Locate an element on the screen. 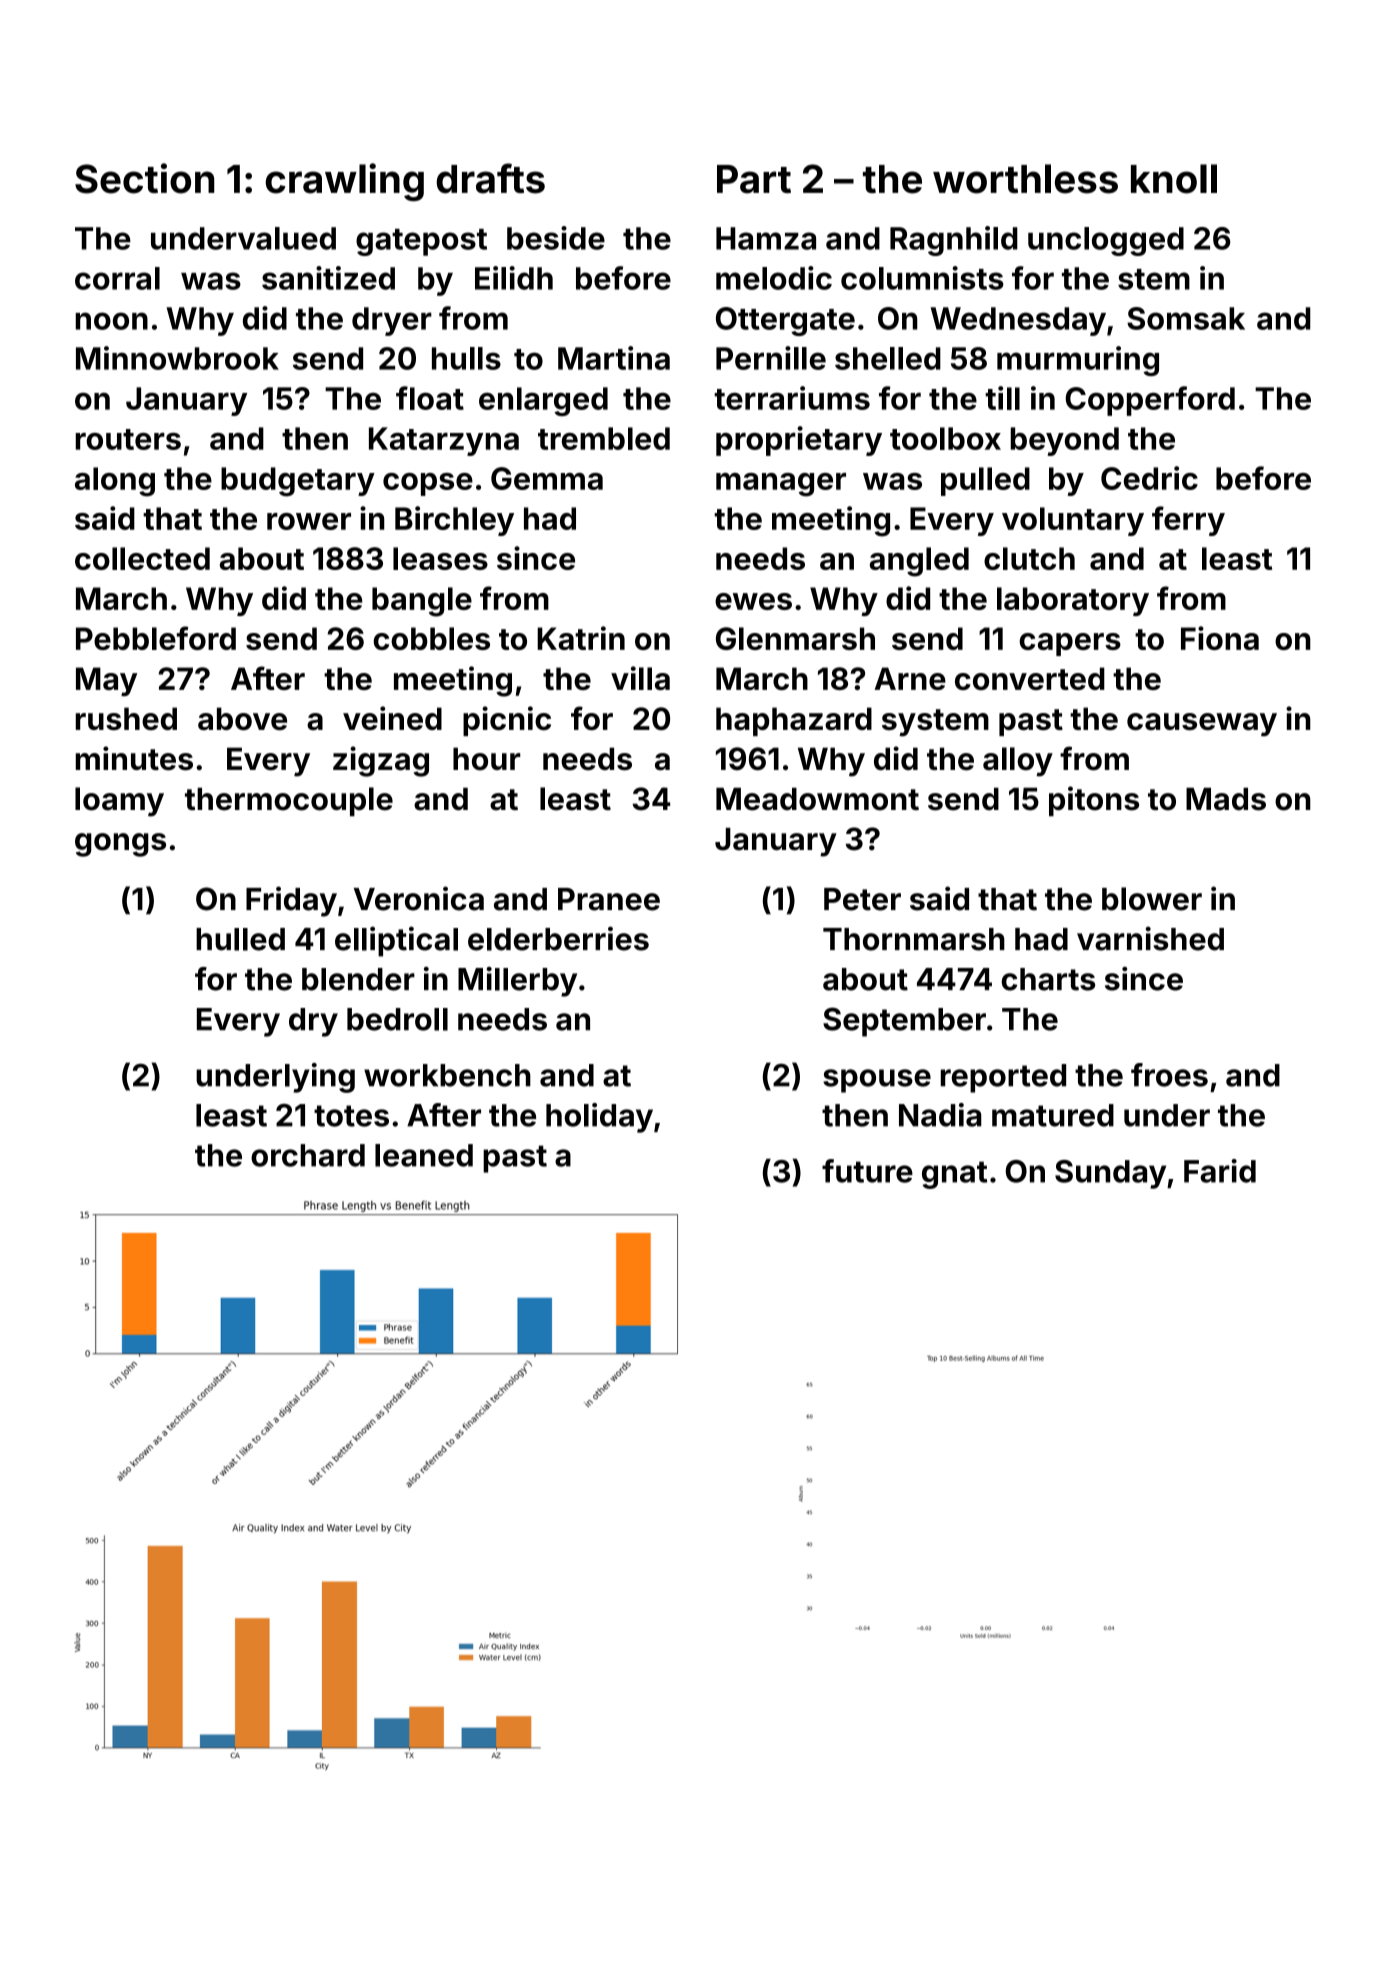 This screenshot has height=1969, width=1386. terrariums is located at coordinates (792, 398).
